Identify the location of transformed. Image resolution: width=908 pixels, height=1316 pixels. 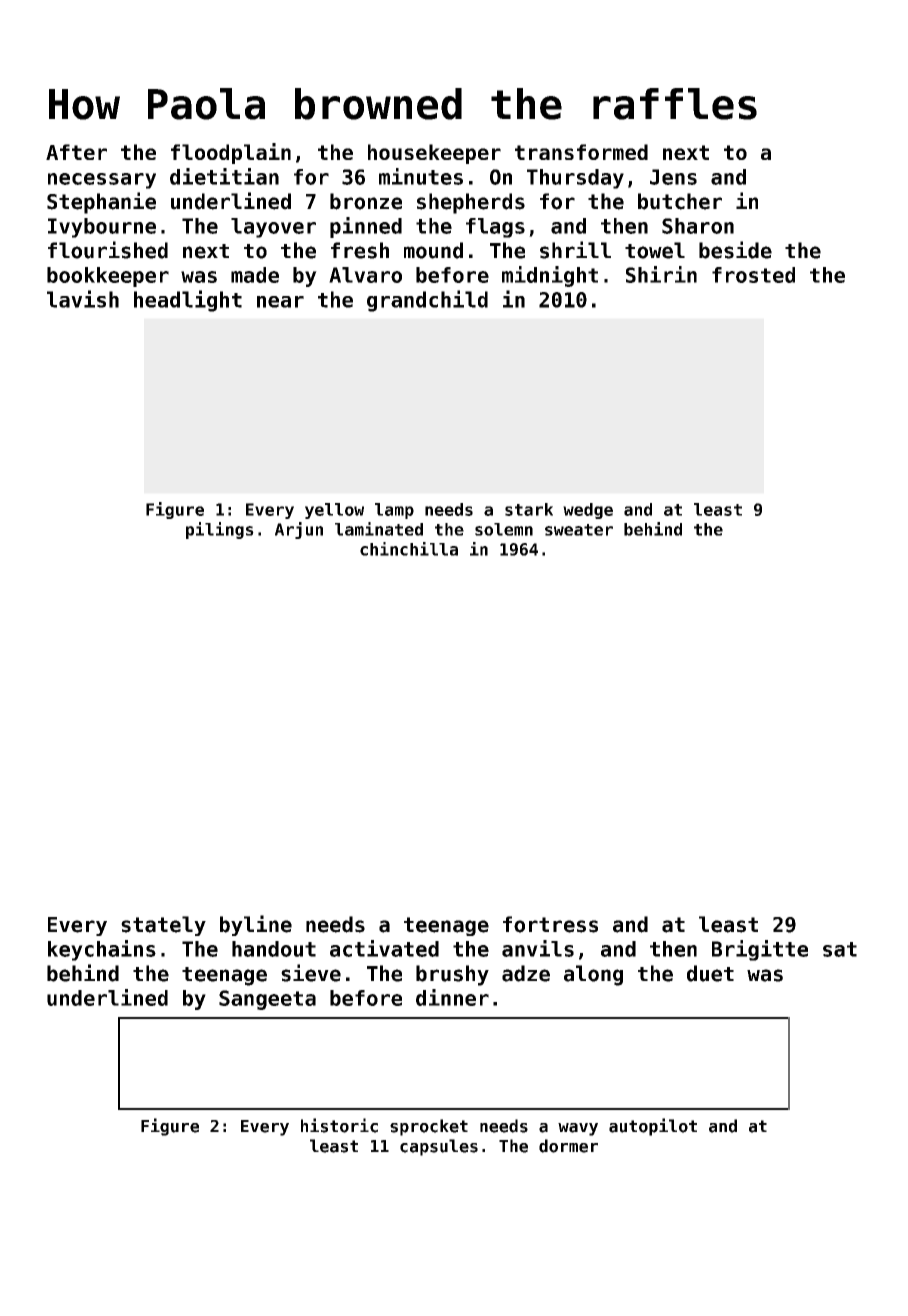
(581, 152).
